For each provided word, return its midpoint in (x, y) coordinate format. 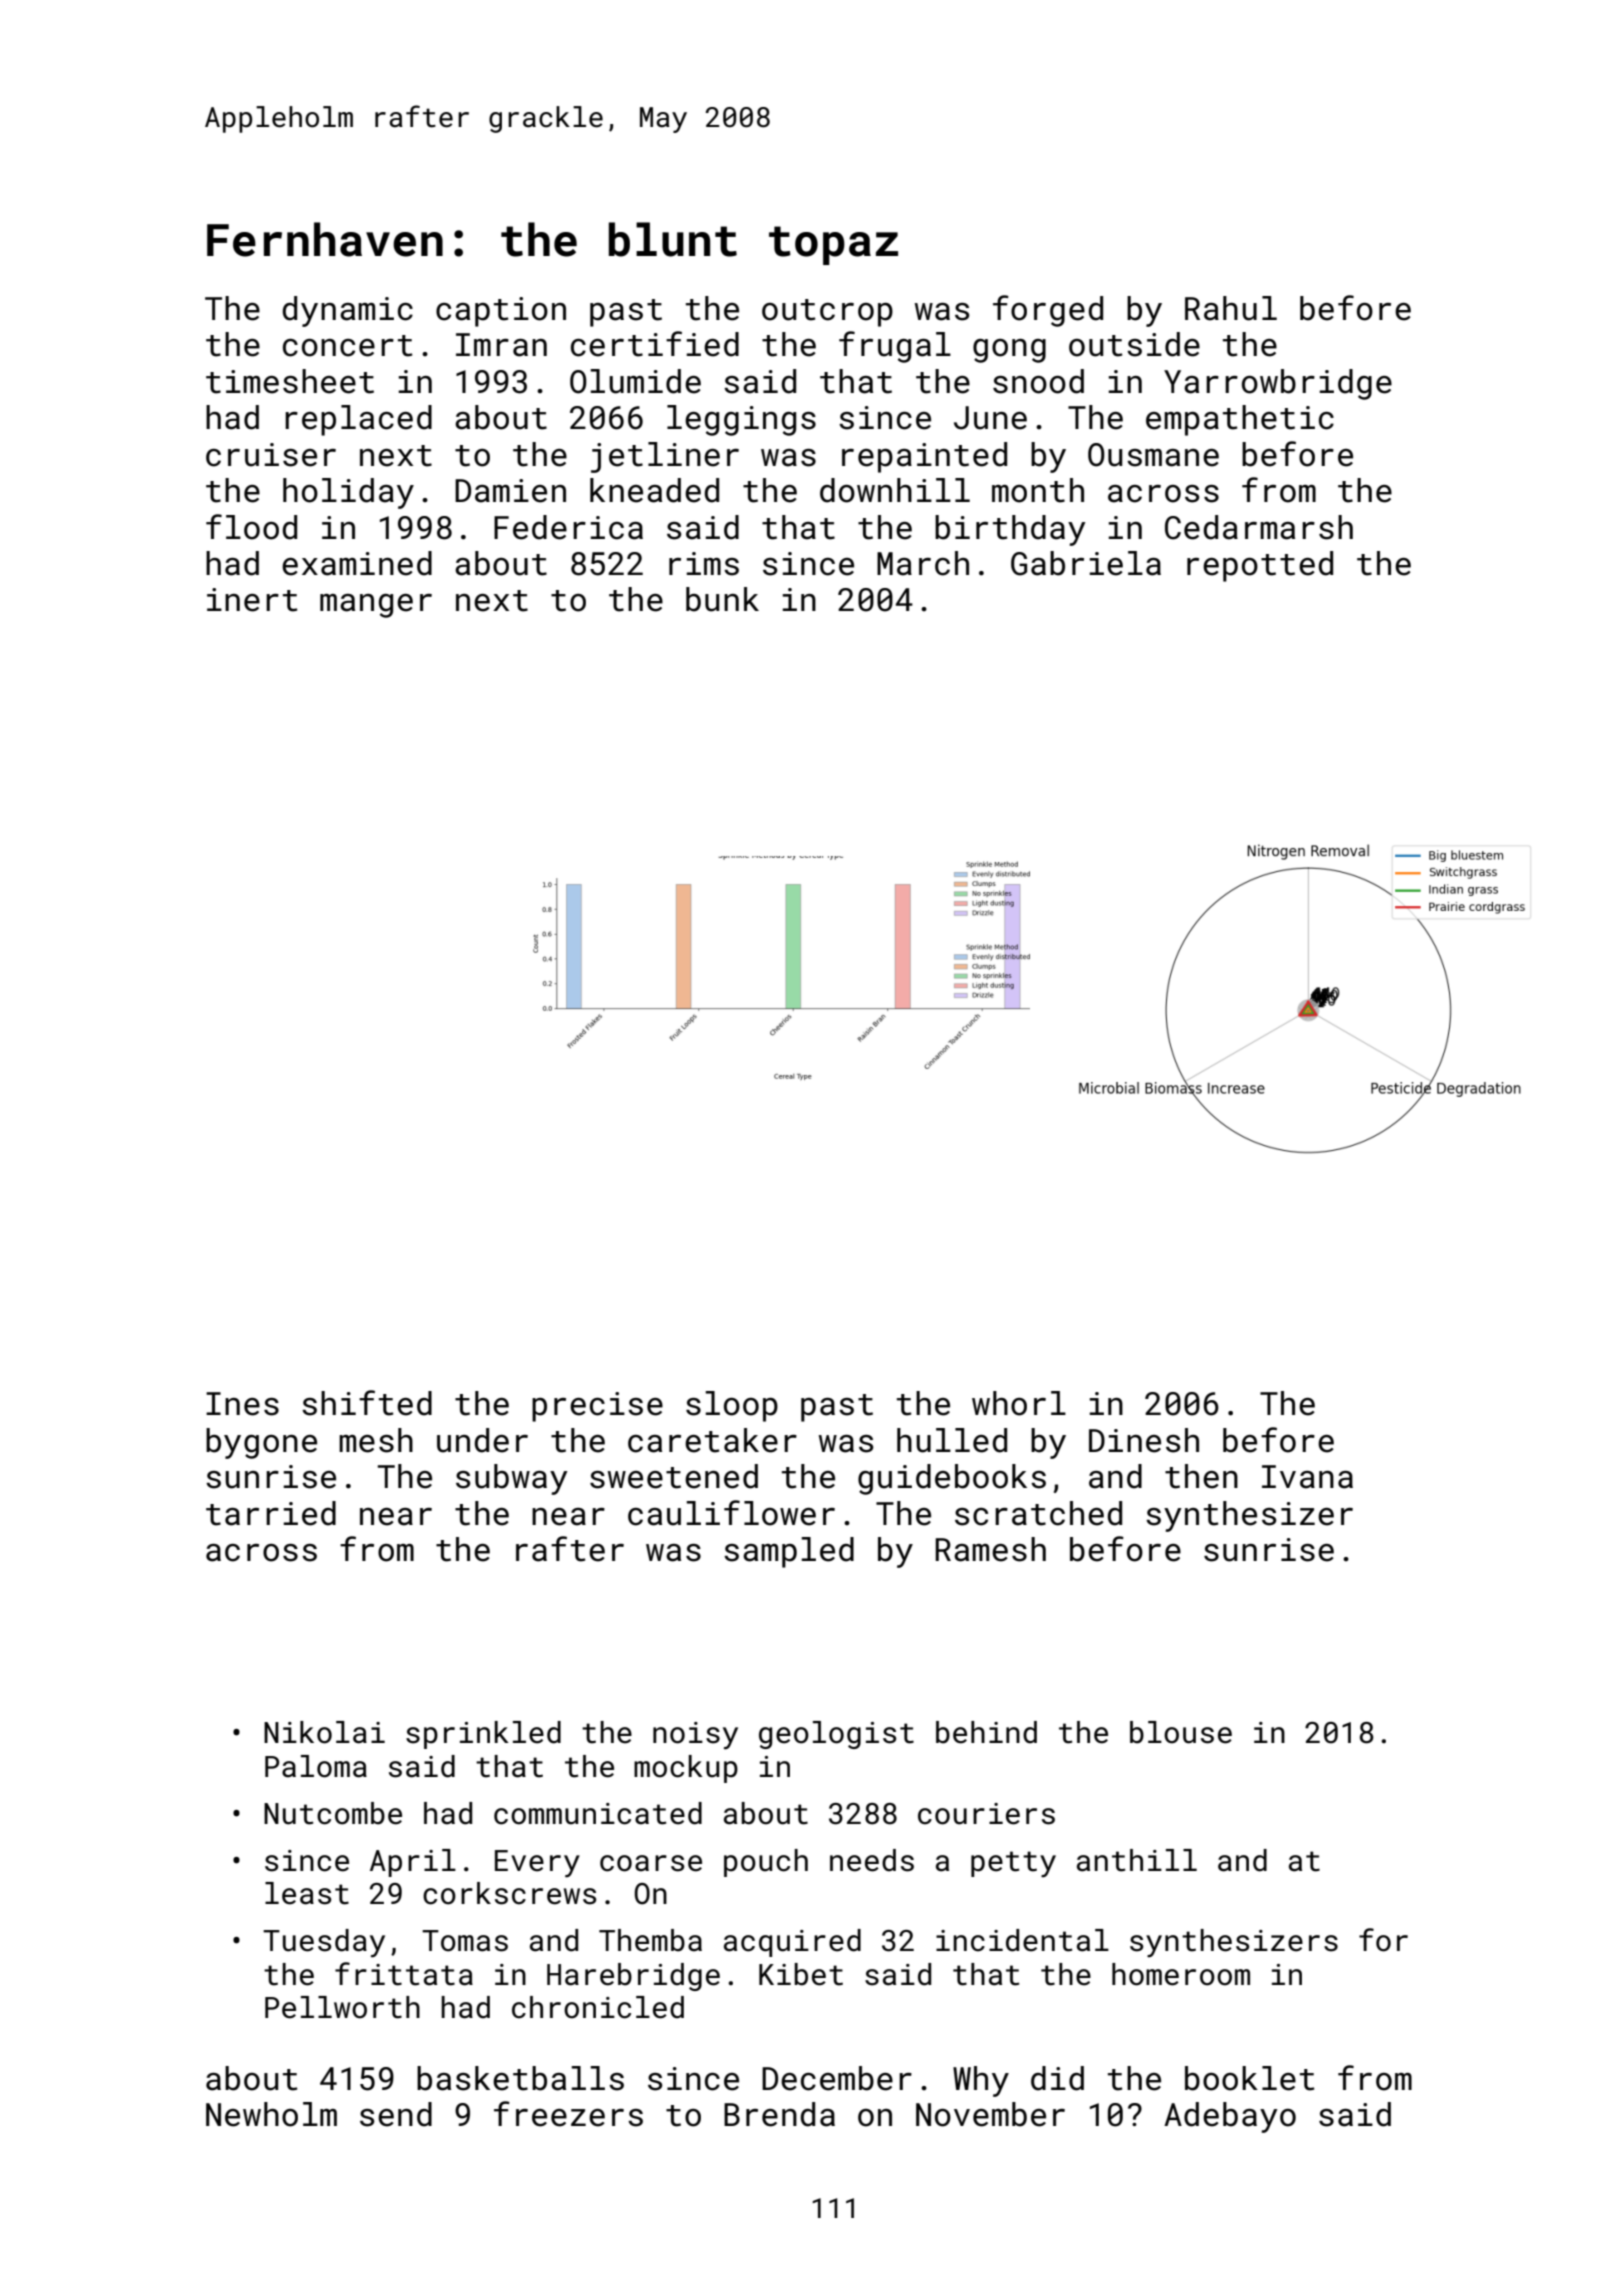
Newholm (271, 2114)
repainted (924, 457)
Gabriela (1086, 563)
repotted (1260, 566)
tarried (271, 1513)
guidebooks (952, 1479)
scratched (1038, 1513)
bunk (722, 599)
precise (597, 1407)
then (1201, 1476)
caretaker (712, 1440)
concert (347, 346)
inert (252, 600)
